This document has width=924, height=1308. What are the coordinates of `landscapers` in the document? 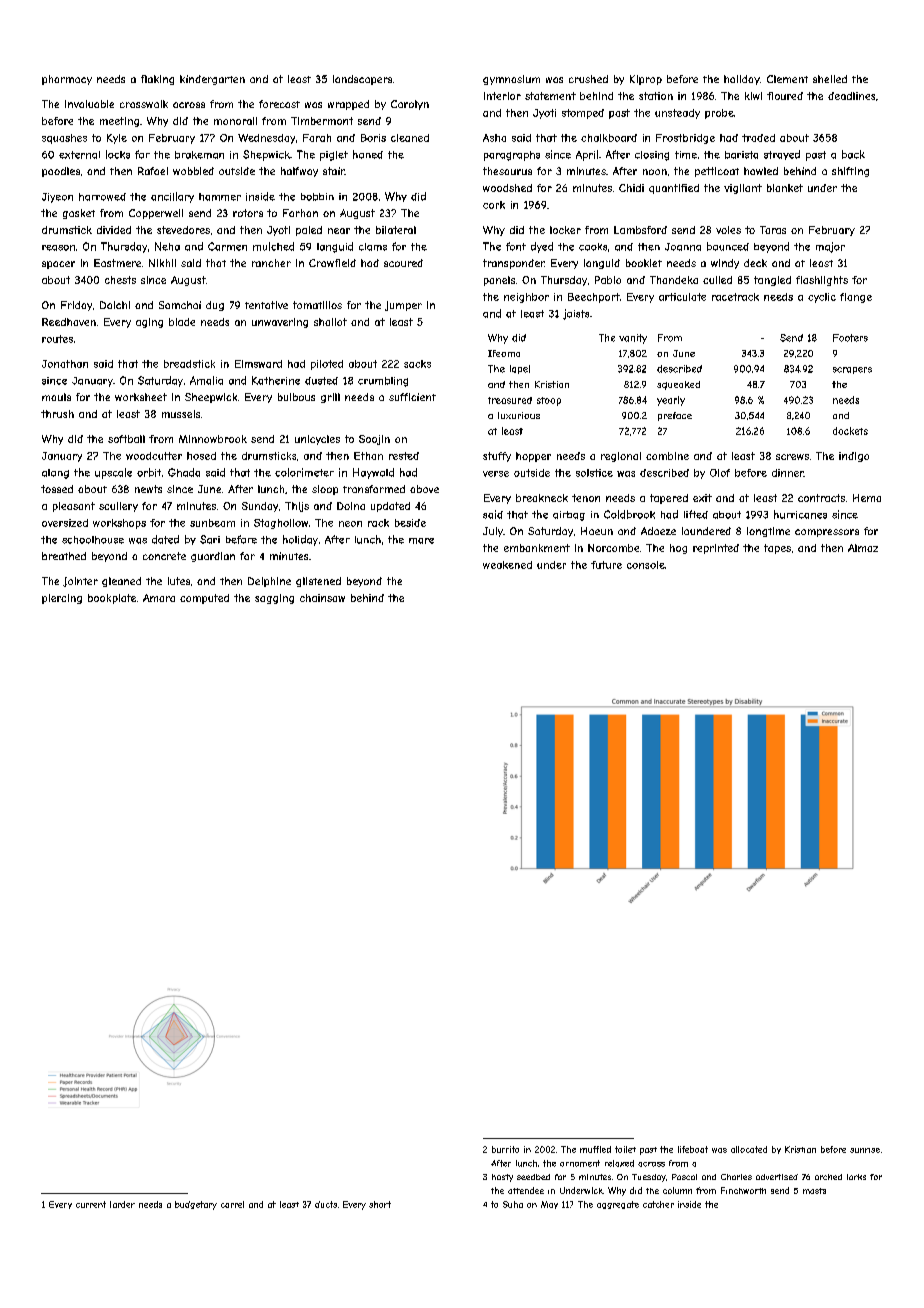 It's located at (362, 80).
